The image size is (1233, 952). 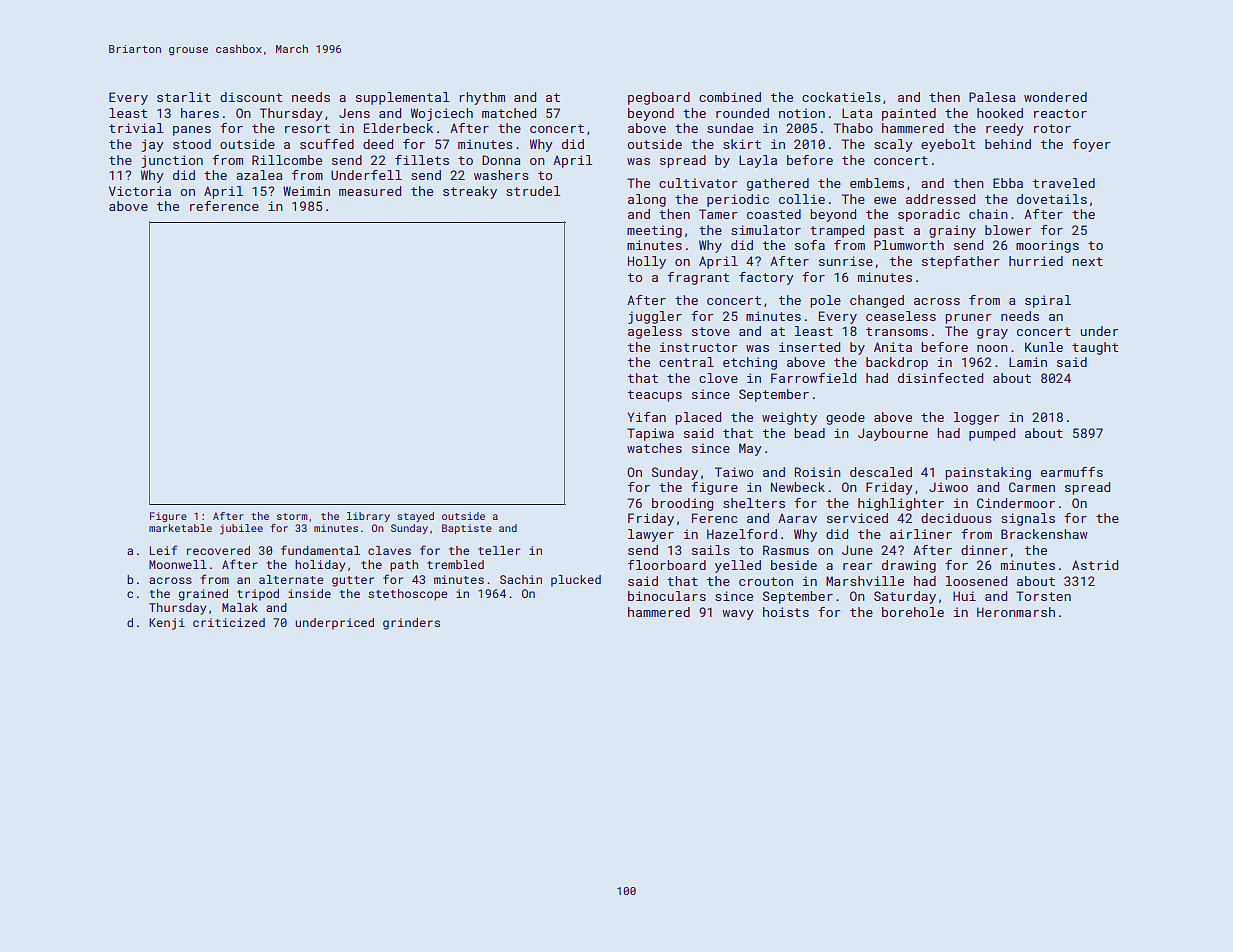 What do you see at coordinates (509, 113) in the screenshot?
I see `matched` at bounding box center [509, 113].
